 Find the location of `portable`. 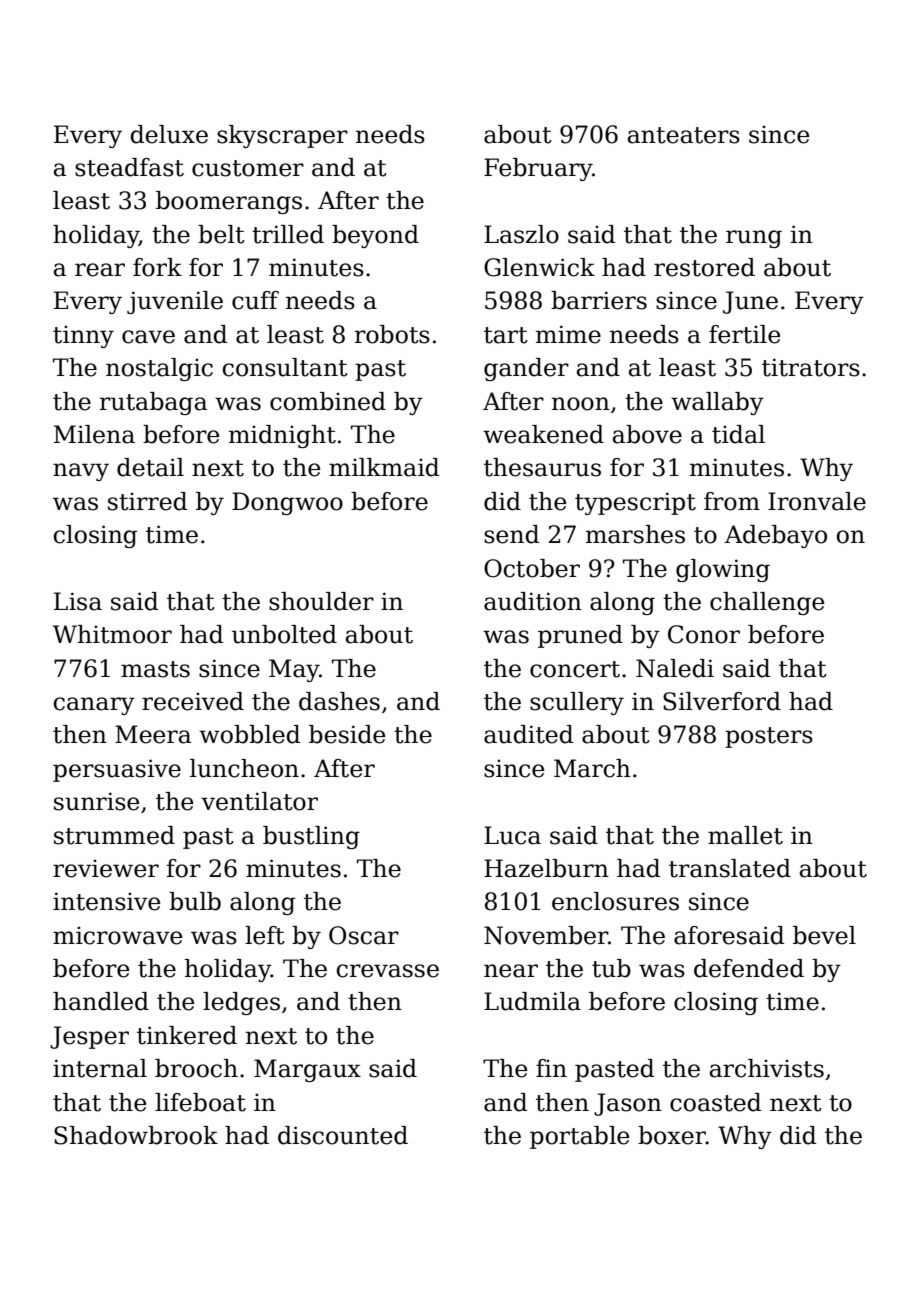

portable is located at coordinates (579, 1137).
